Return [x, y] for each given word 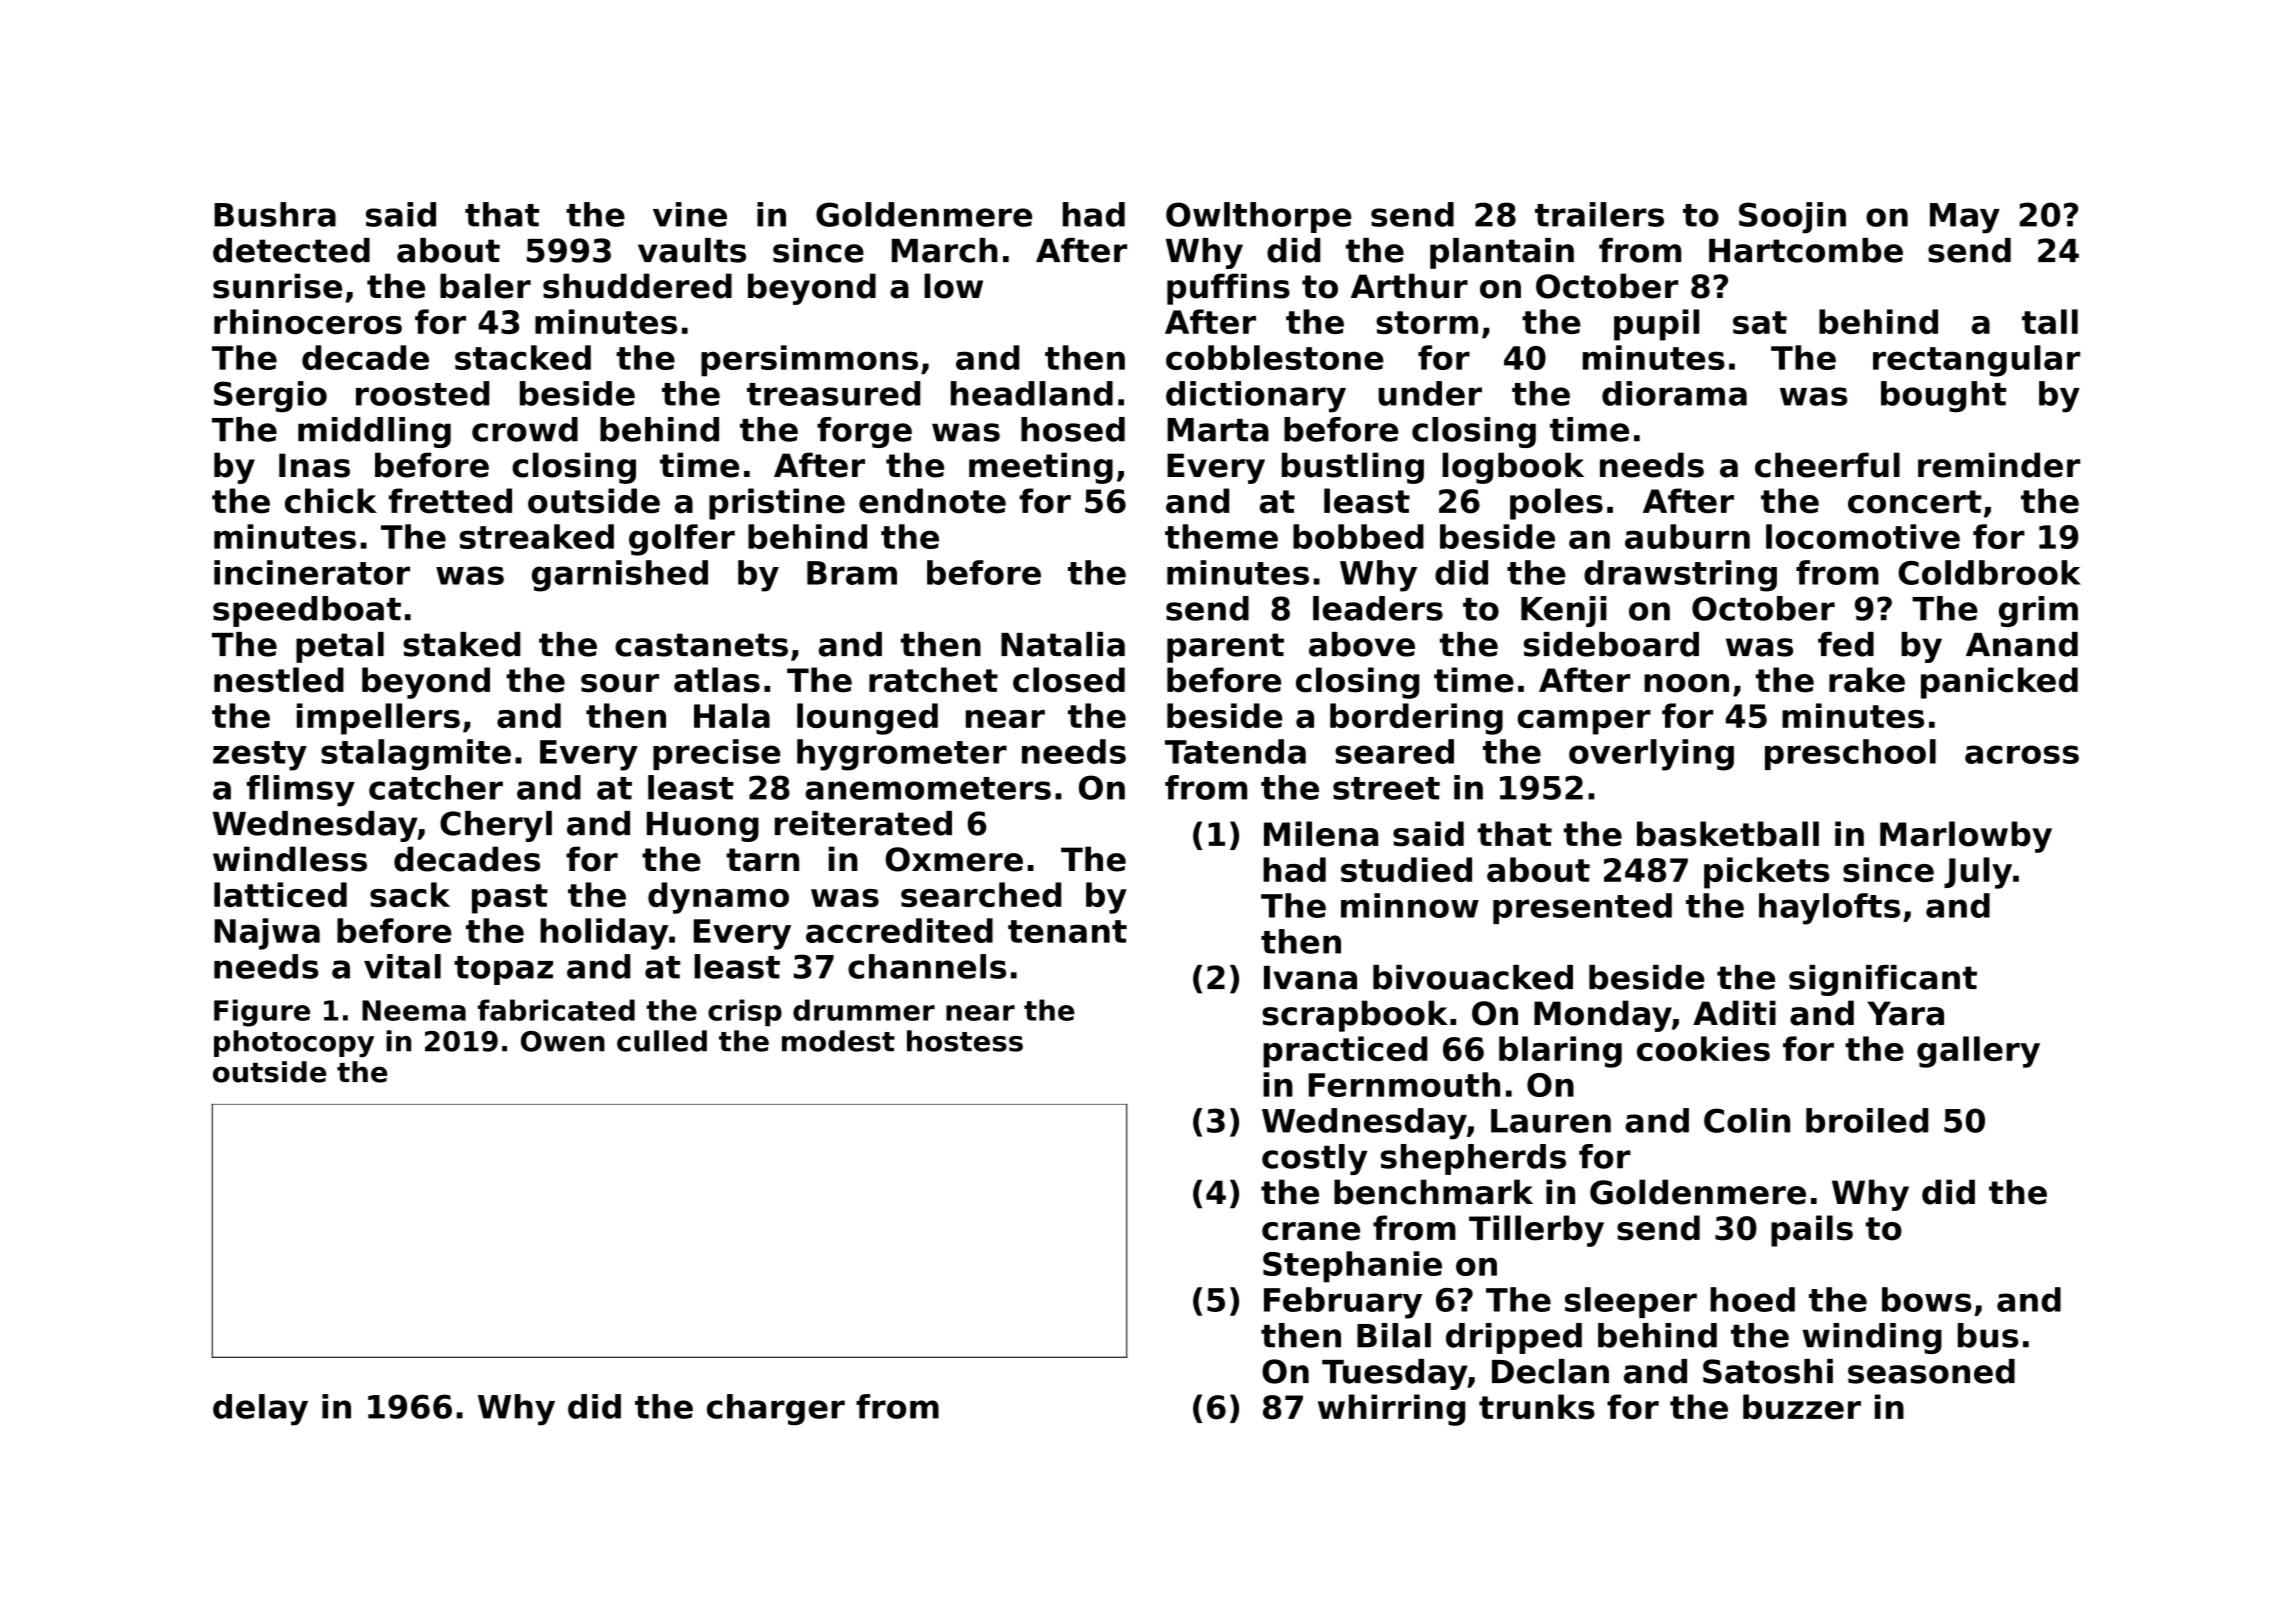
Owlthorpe [1259, 217]
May [1965, 218]
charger [776, 1410]
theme [1221, 536]
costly [1314, 1159]
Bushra [275, 214]
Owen [563, 1041]
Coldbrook [1989, 572]
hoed [1752, 1299]
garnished [620, 576]
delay [260, 1410]
